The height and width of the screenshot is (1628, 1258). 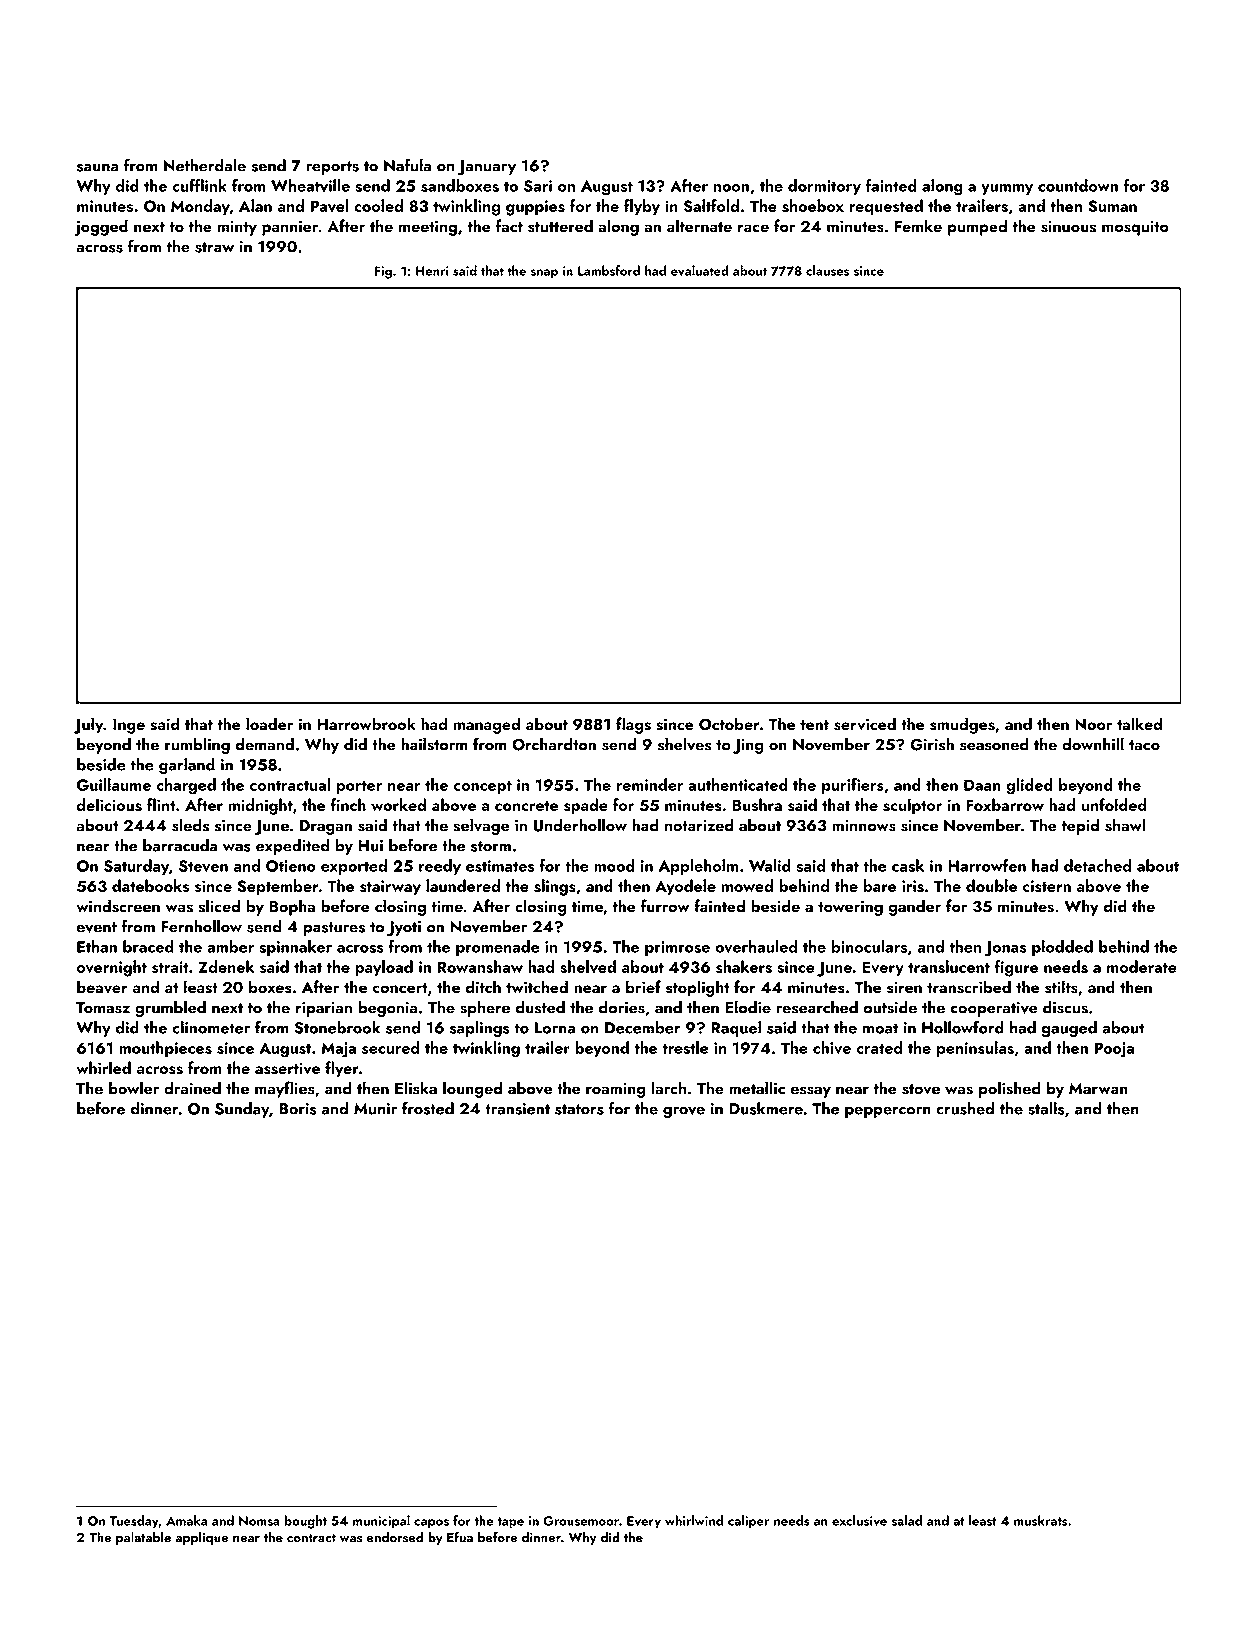 What do you see at coordinates (650, 784) in the screenshot?
I see `reminder` at bounding box center [650, 784].
